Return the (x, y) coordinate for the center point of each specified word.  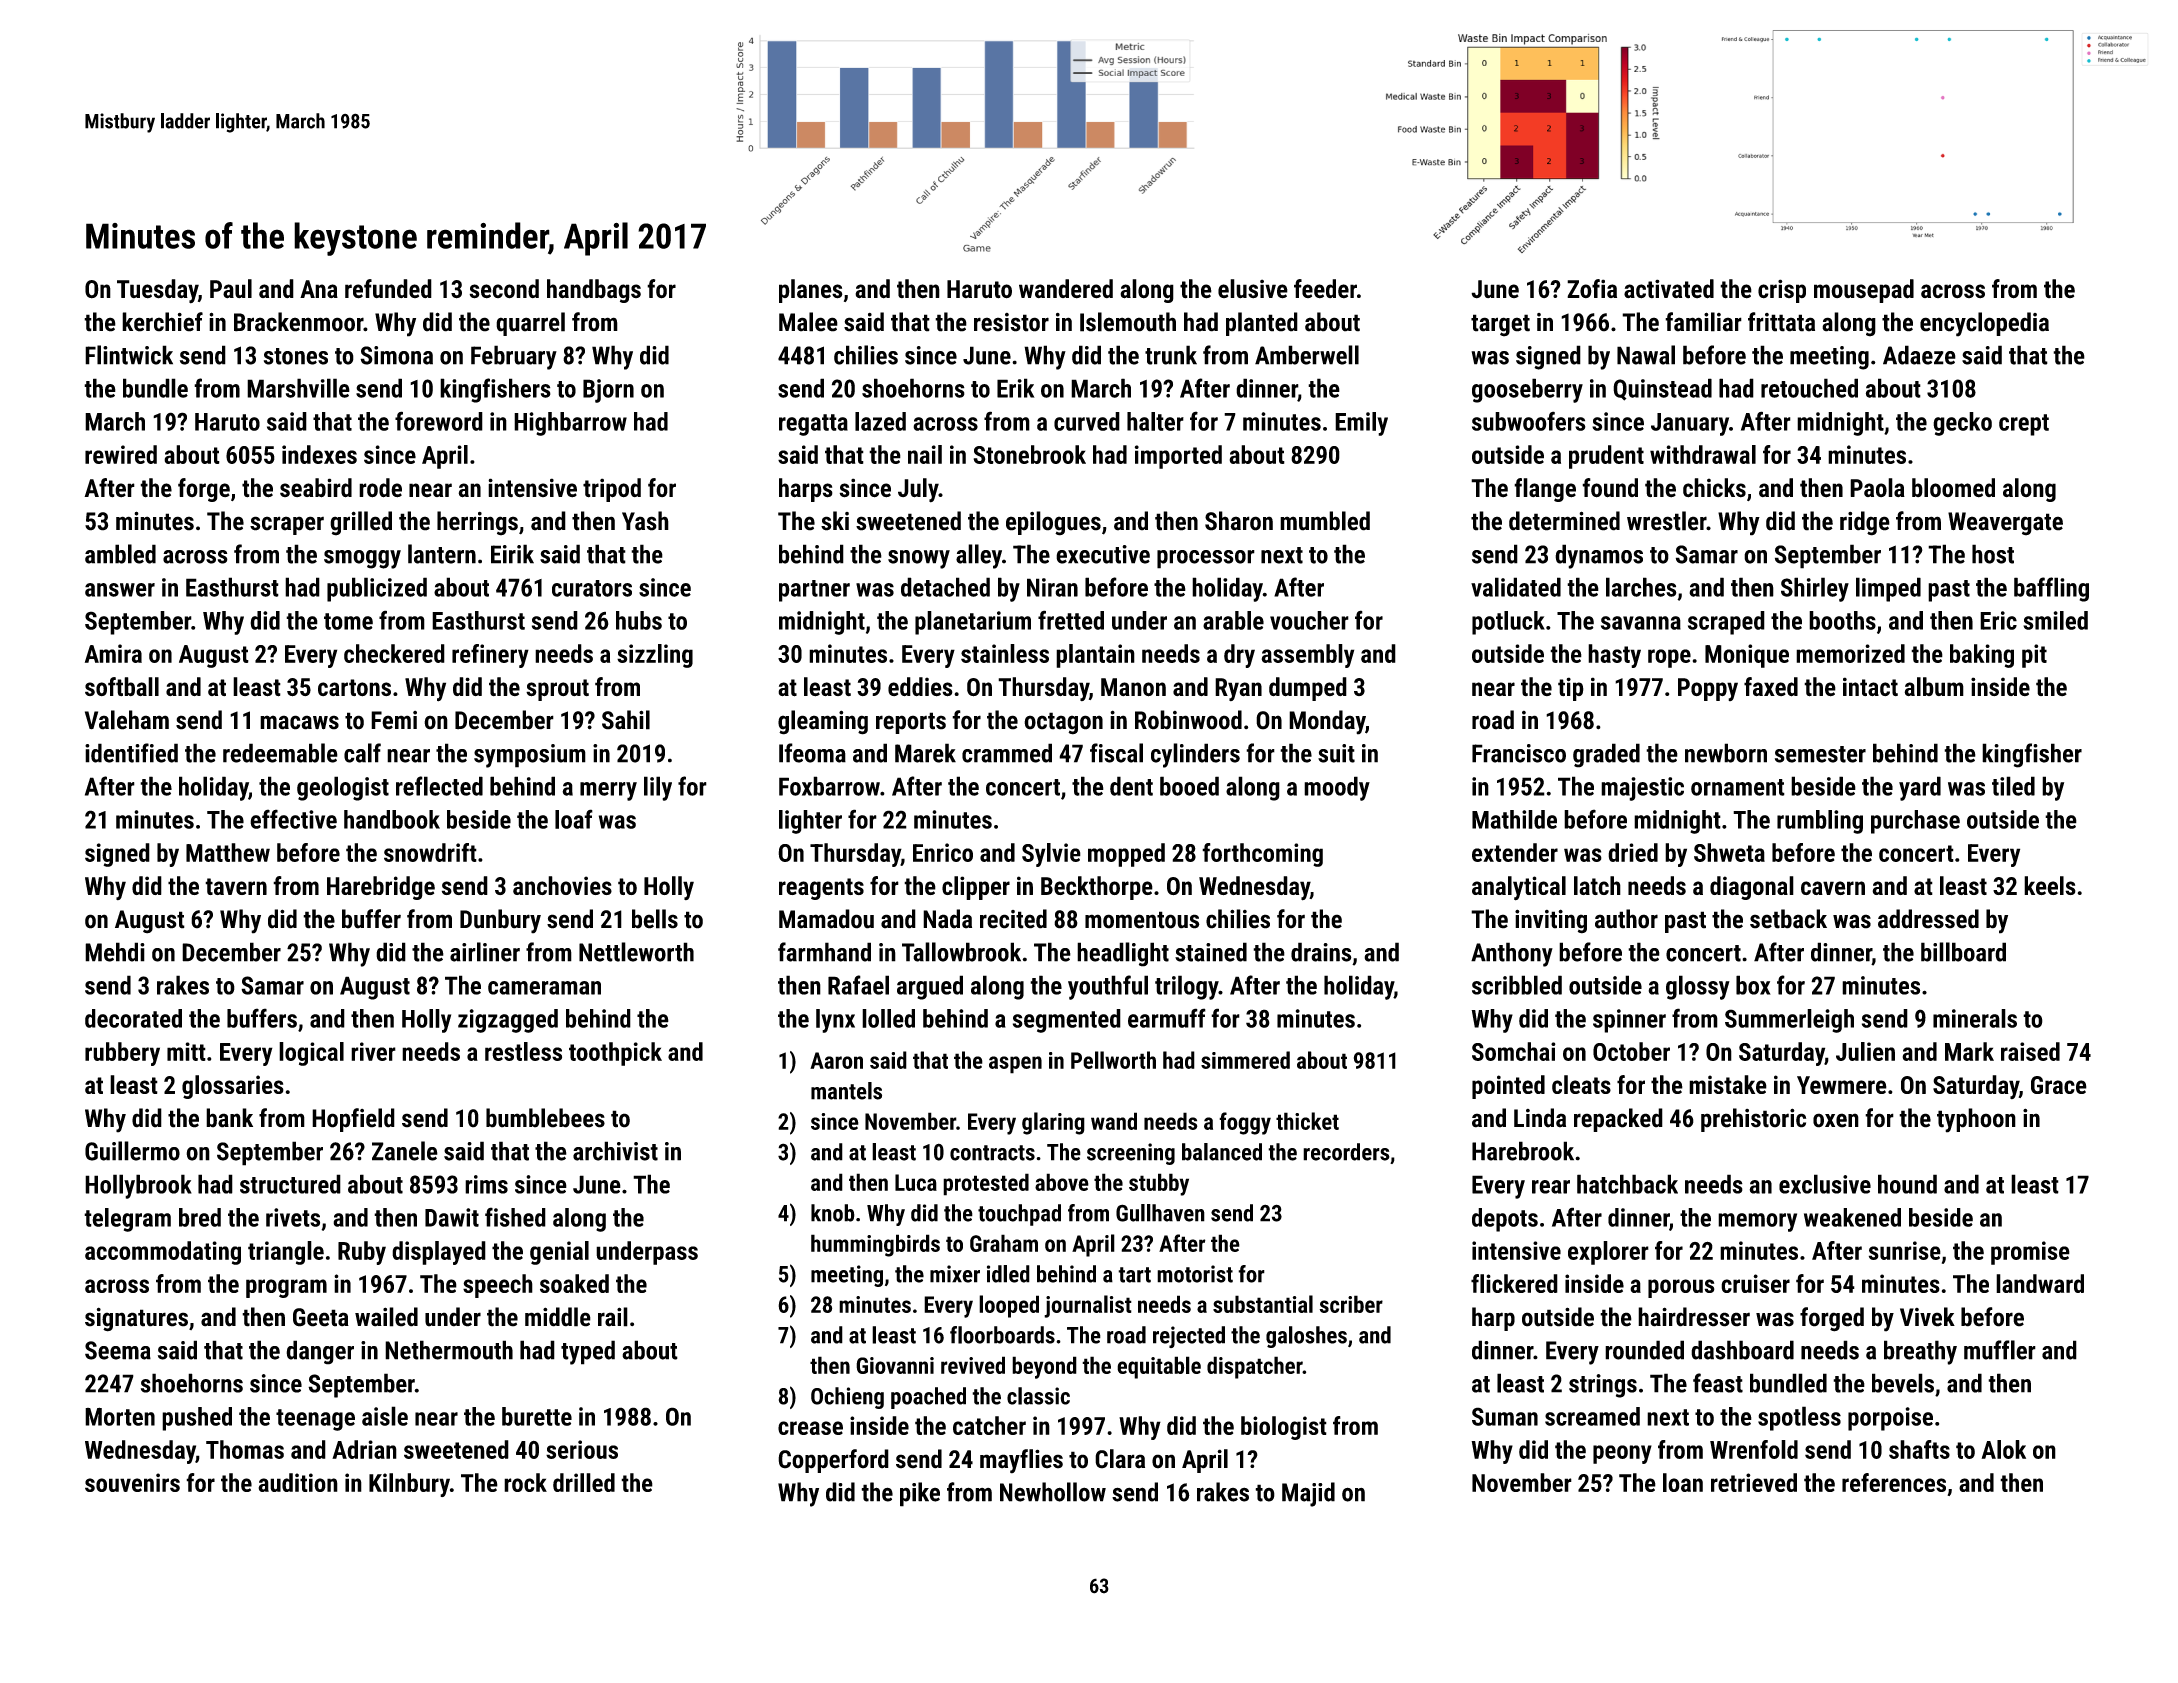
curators (592, 588)
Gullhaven (1160, 1213)
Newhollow (1053, 1492)
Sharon (1239, 521)
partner (814, 591)
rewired (121, 454)
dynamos (1599, 556)
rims (486, 1184)
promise (2030, 1253)
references (1894, 1482)
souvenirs (132, 1482)
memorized (1850, 653)
